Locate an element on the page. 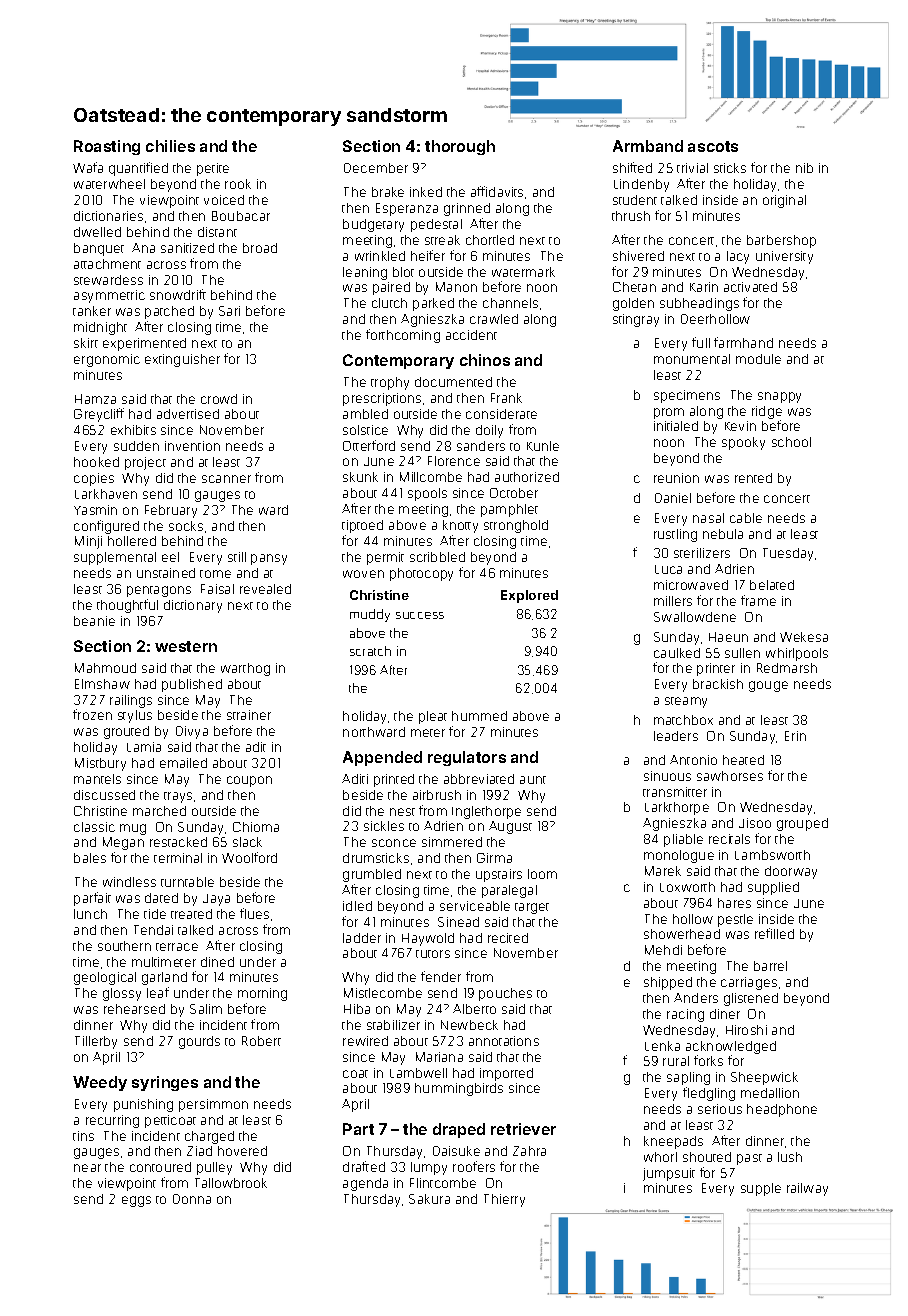 This page has height=1316, width=908. Sakura is located at coordinates (429, 1199).
